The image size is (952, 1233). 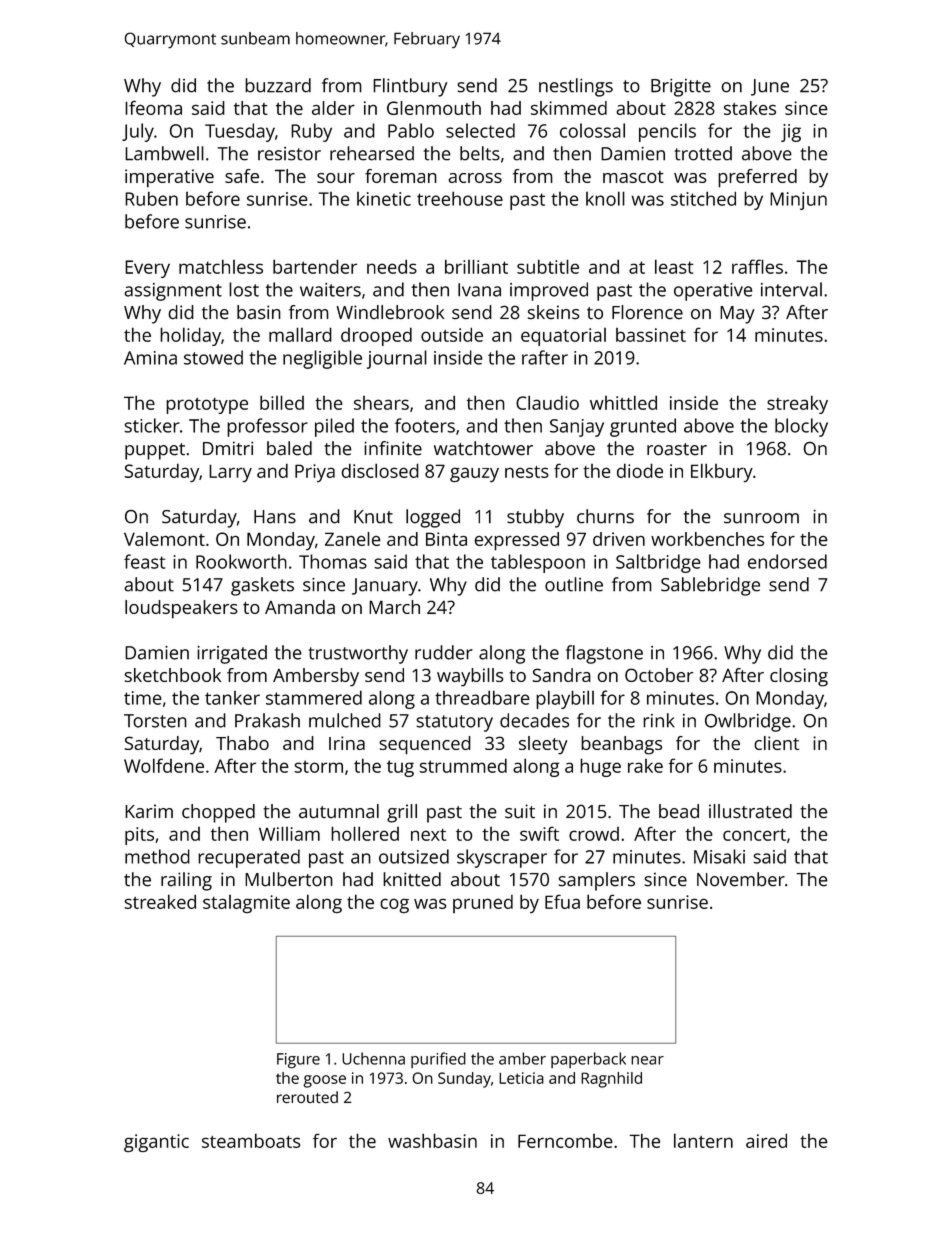 What do you see at coordinates (410, 87) in the screenshot?
I see `Flintbury` at bounding box center [410, 87].
